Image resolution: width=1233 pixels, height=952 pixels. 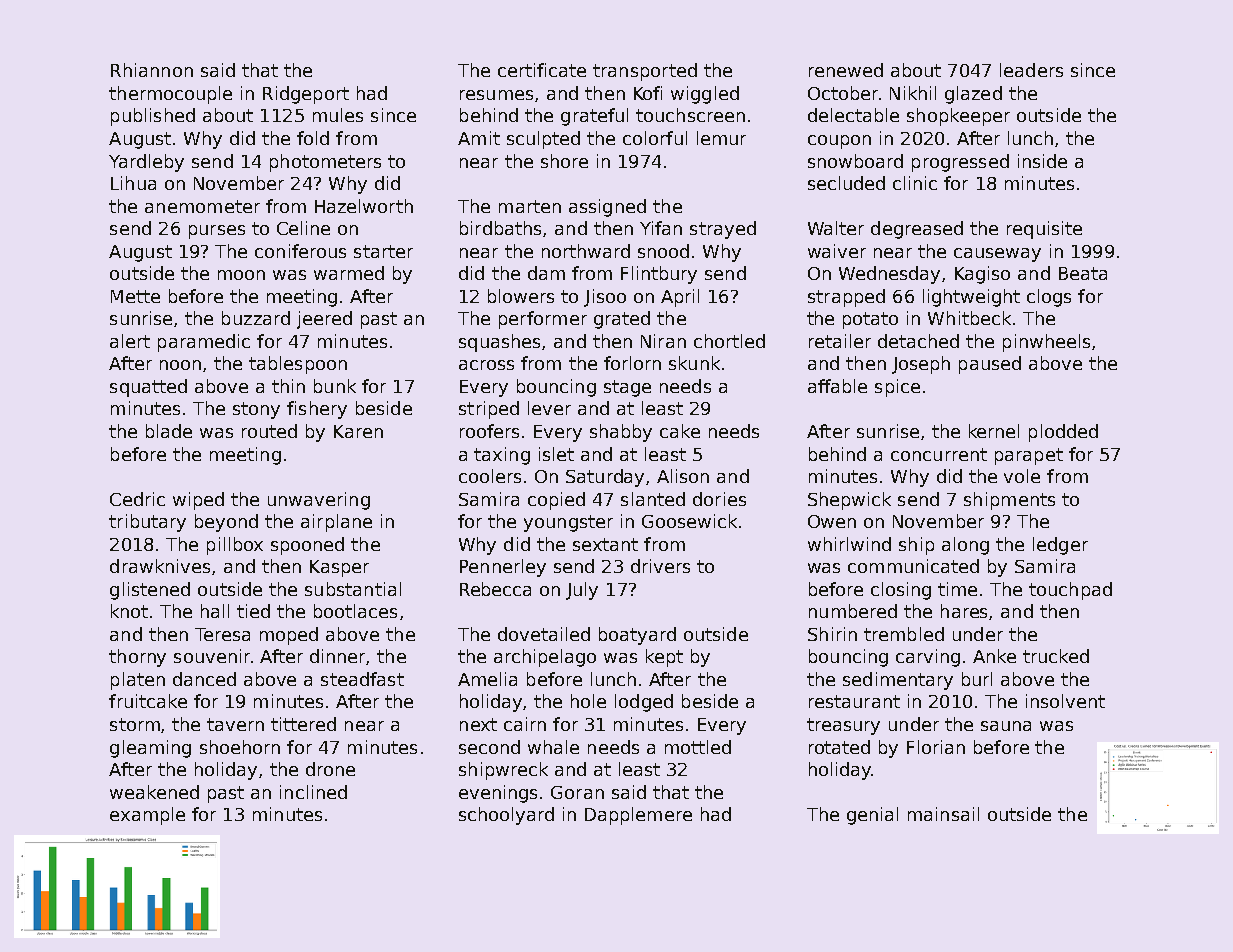 I want to click on beyond, so click(x=226, y=523).
